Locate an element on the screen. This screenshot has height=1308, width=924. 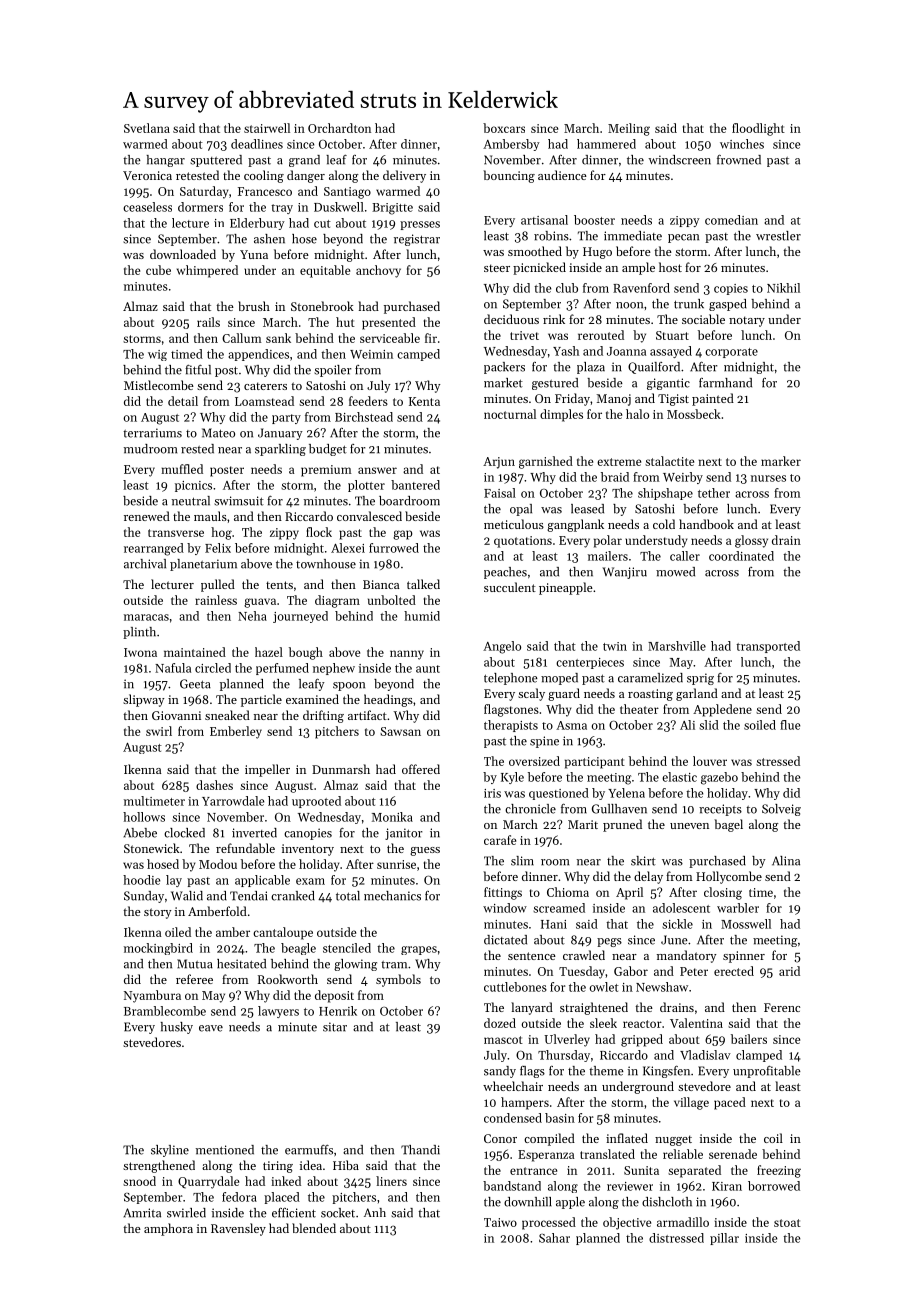
Dunmarsh is located at coordinates (341, 769).
